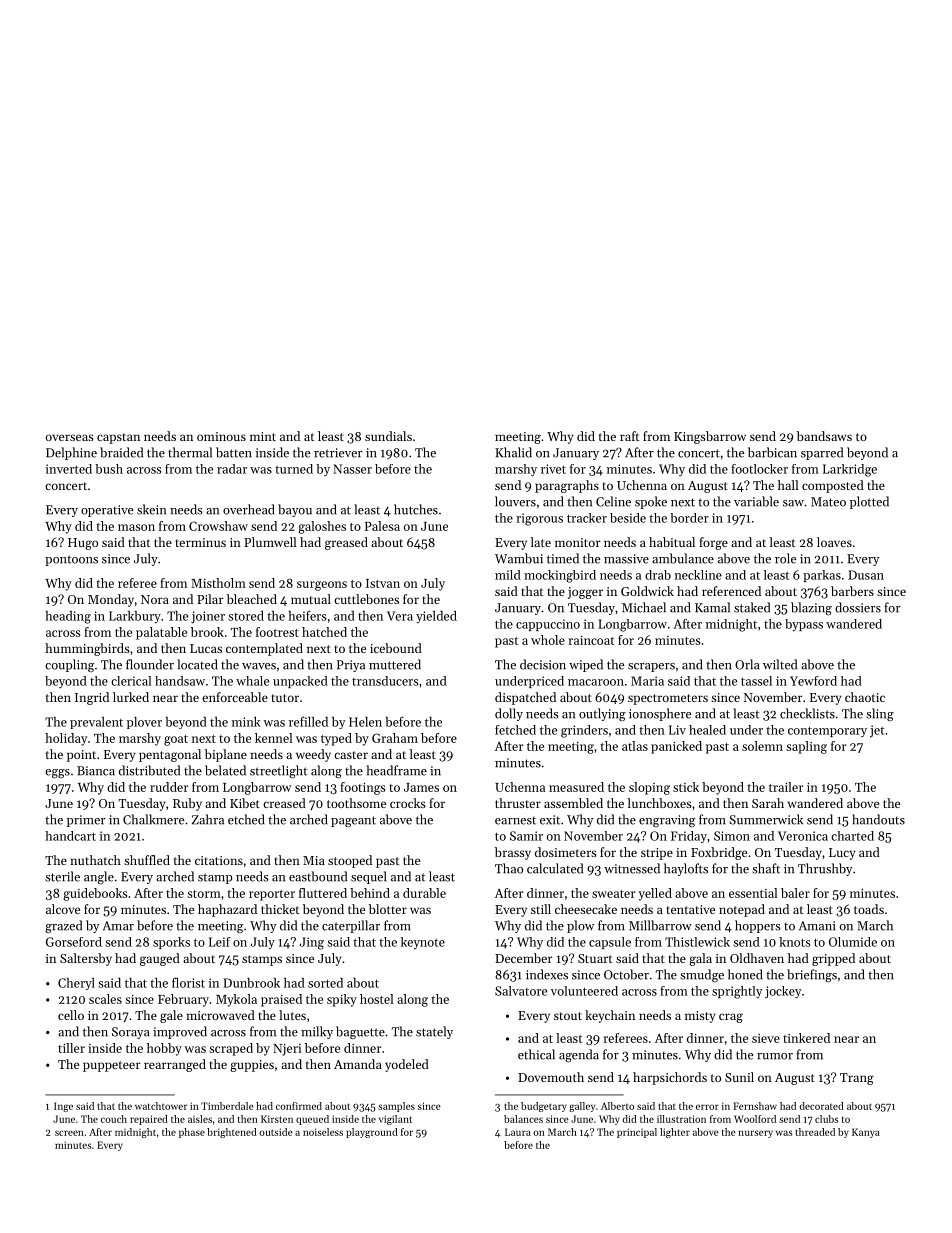  Describe the element at coordinates (68, 617) in the image. I see `heading` at that location.
